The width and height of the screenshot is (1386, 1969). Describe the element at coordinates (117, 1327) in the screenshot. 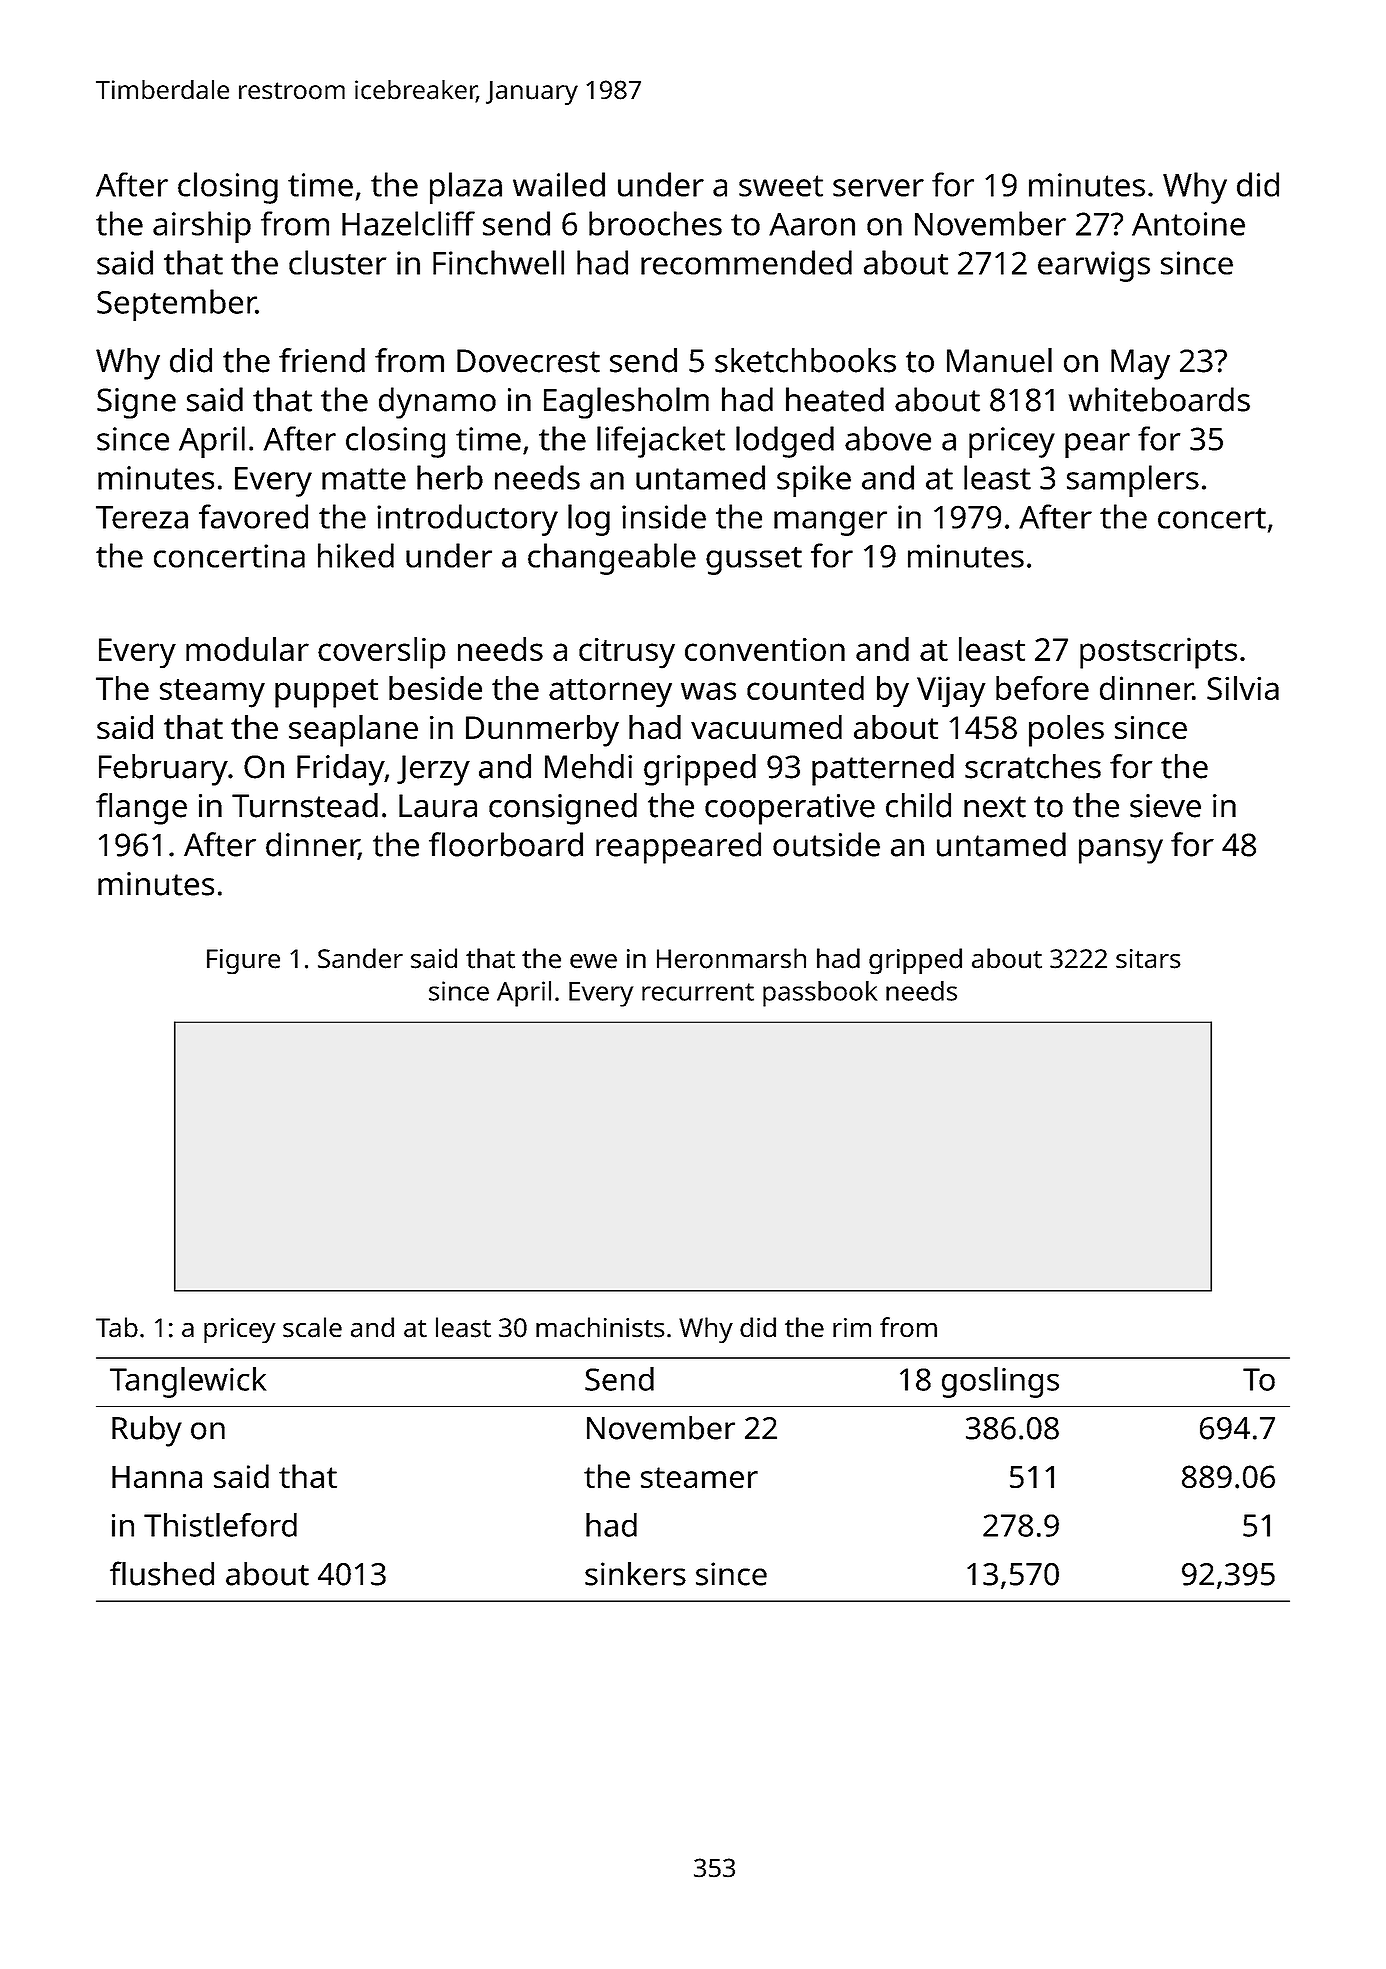

I see `Tab` at that location.
